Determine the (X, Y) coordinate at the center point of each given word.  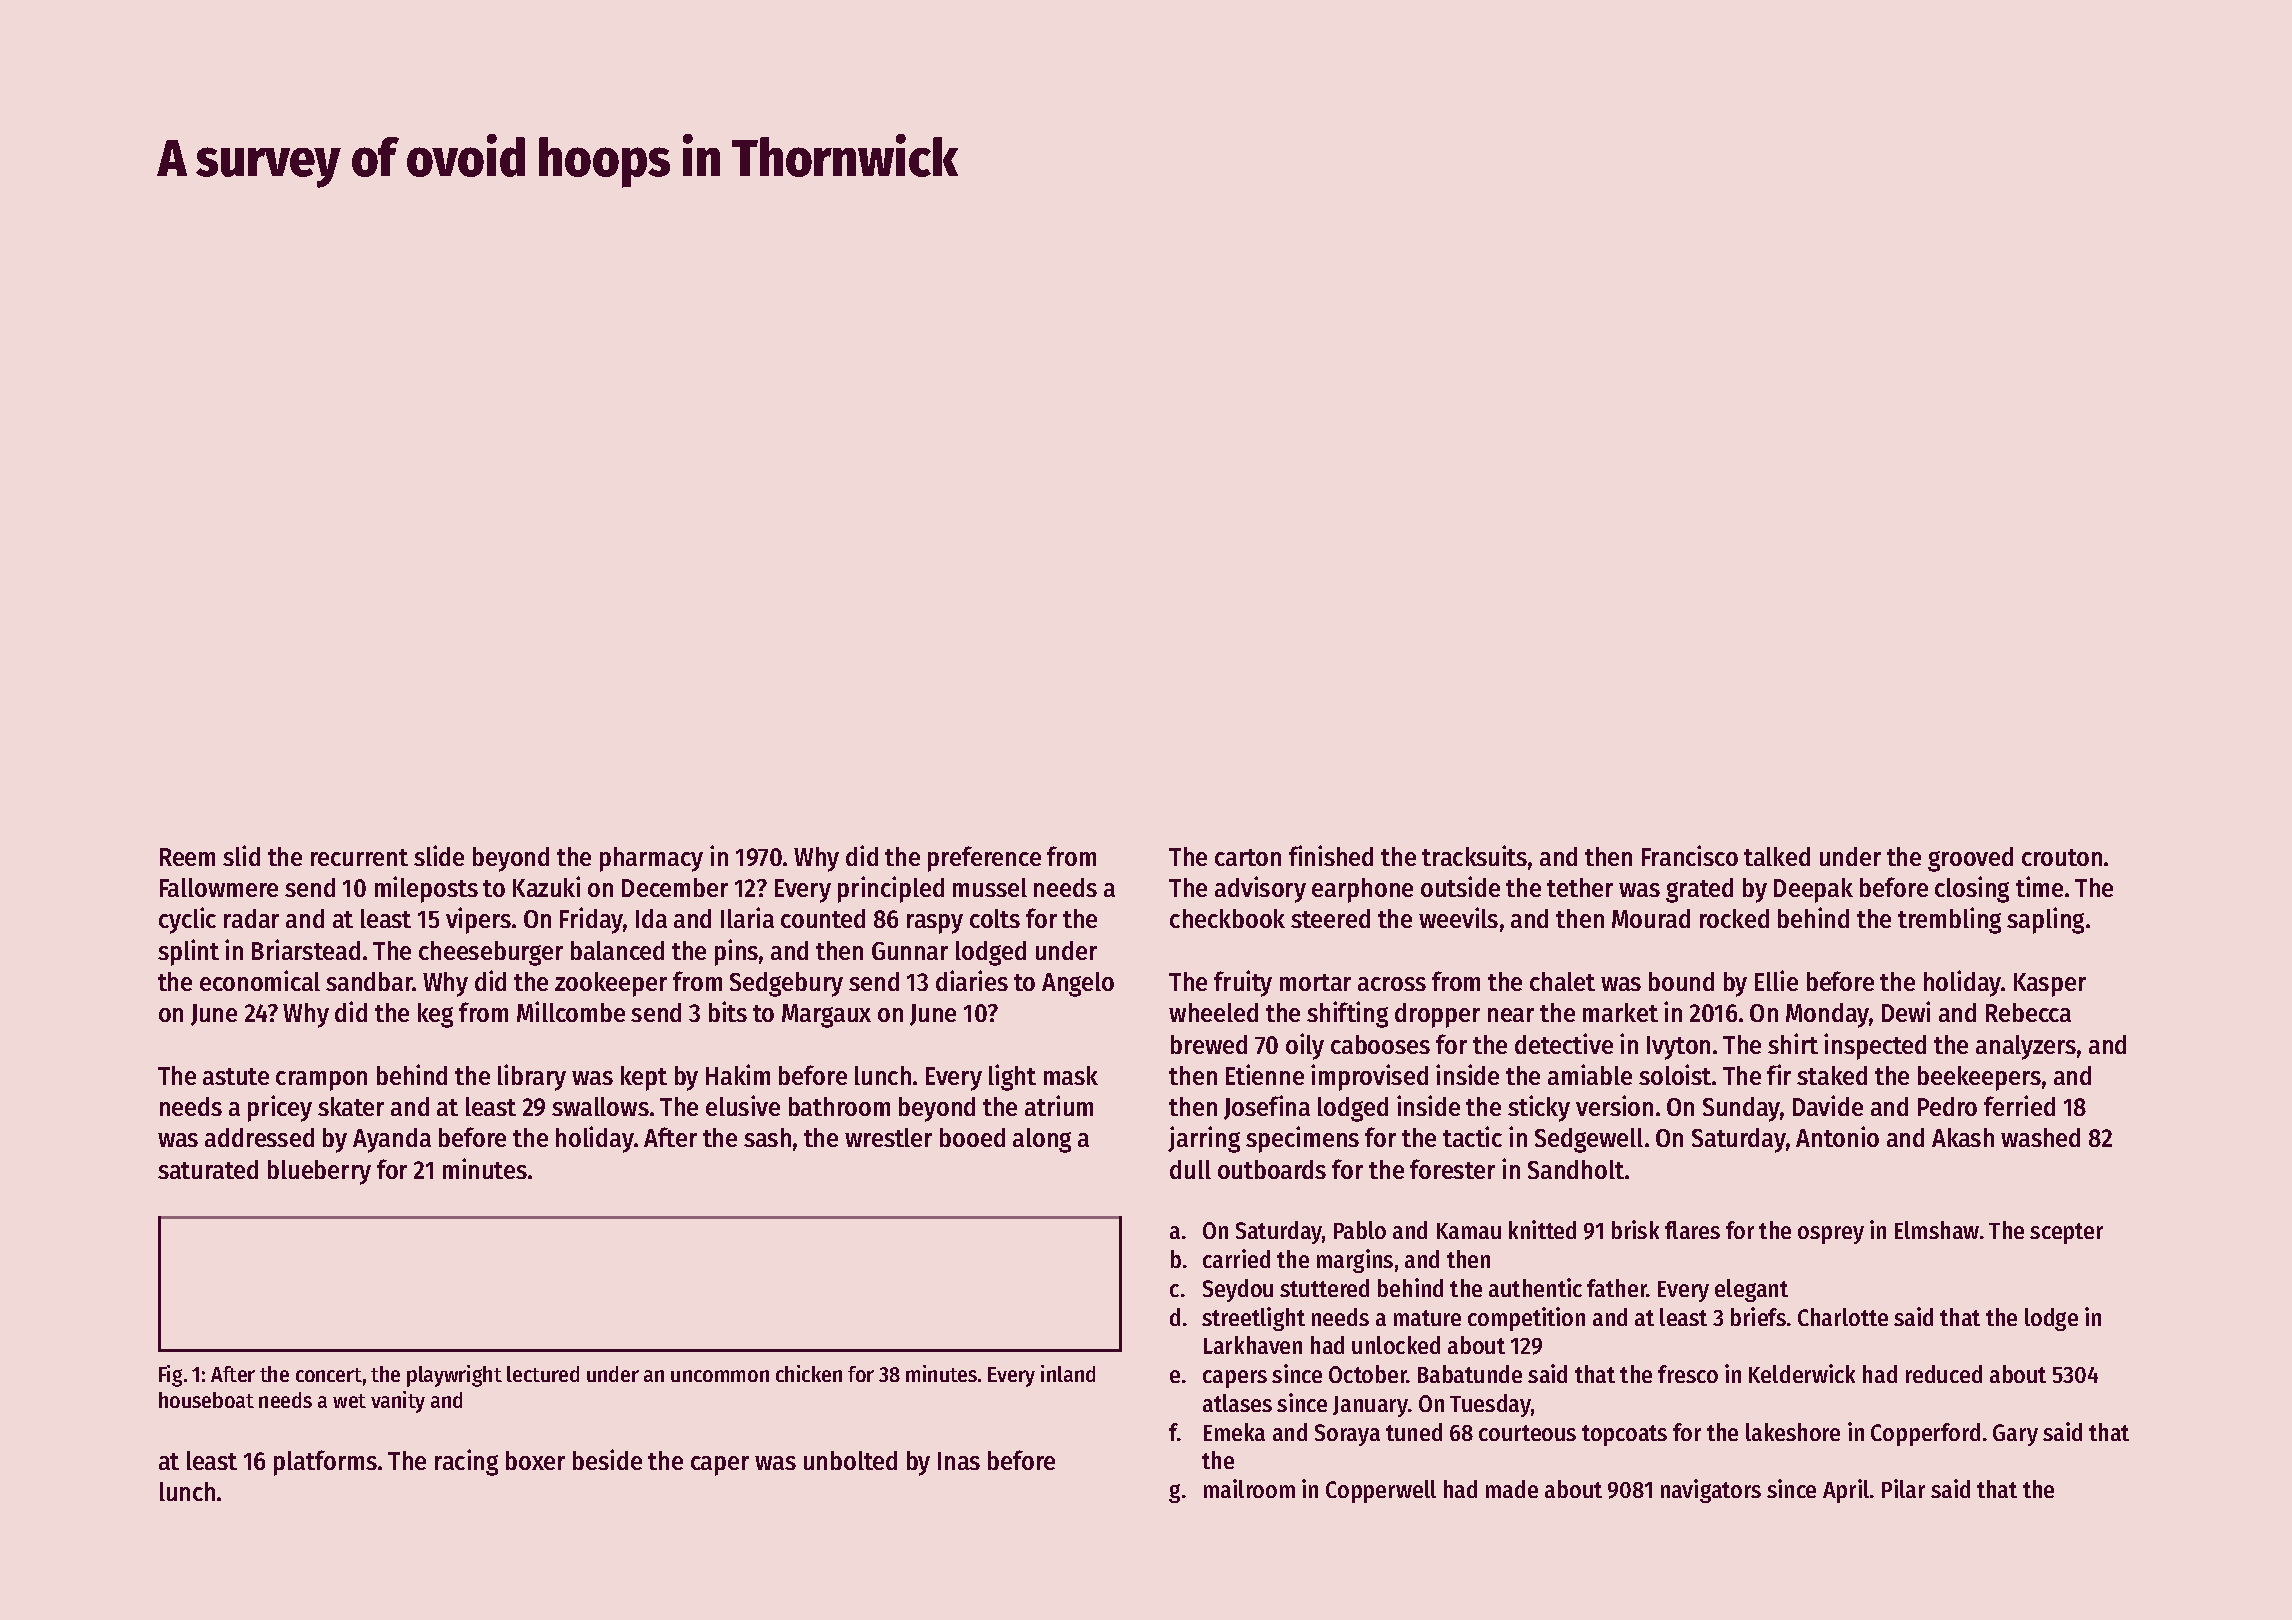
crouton (2062, 857)
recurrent (359, 857)
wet (349, 1401)
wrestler (888, 1137)
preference (984, 859)
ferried (2019, 1105)
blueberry (319, 1172)
